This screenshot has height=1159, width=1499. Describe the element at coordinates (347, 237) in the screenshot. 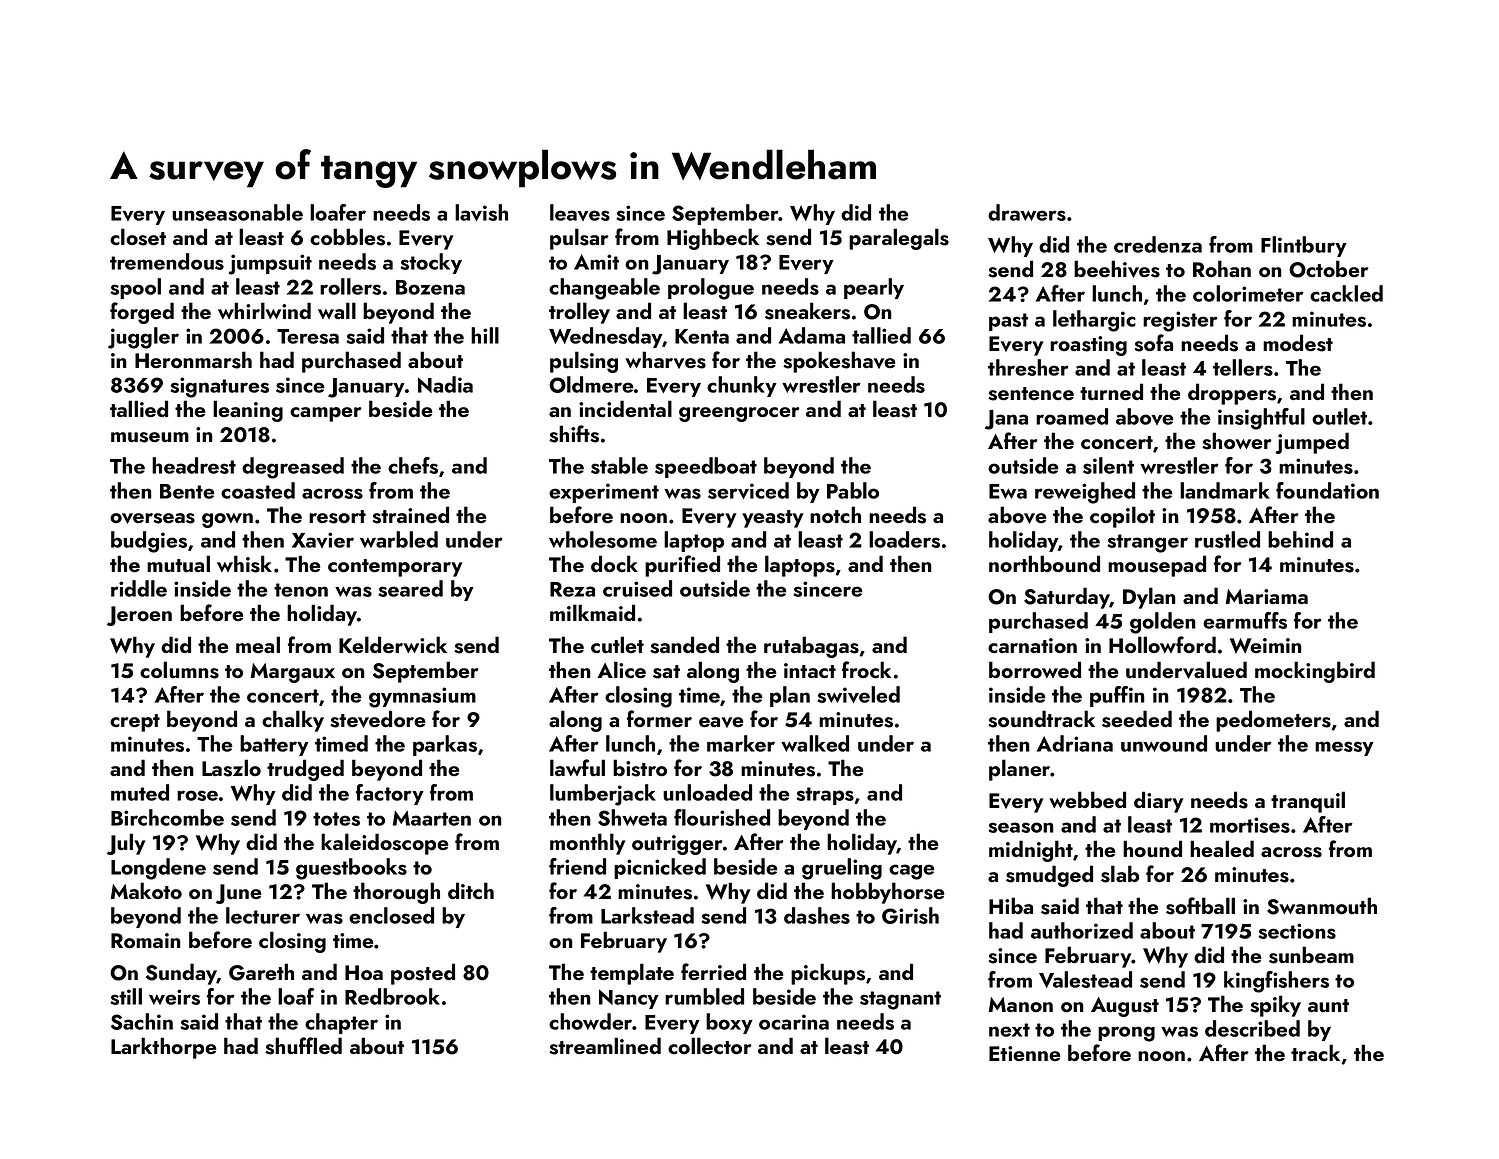

I see `cobbles` at that location.
